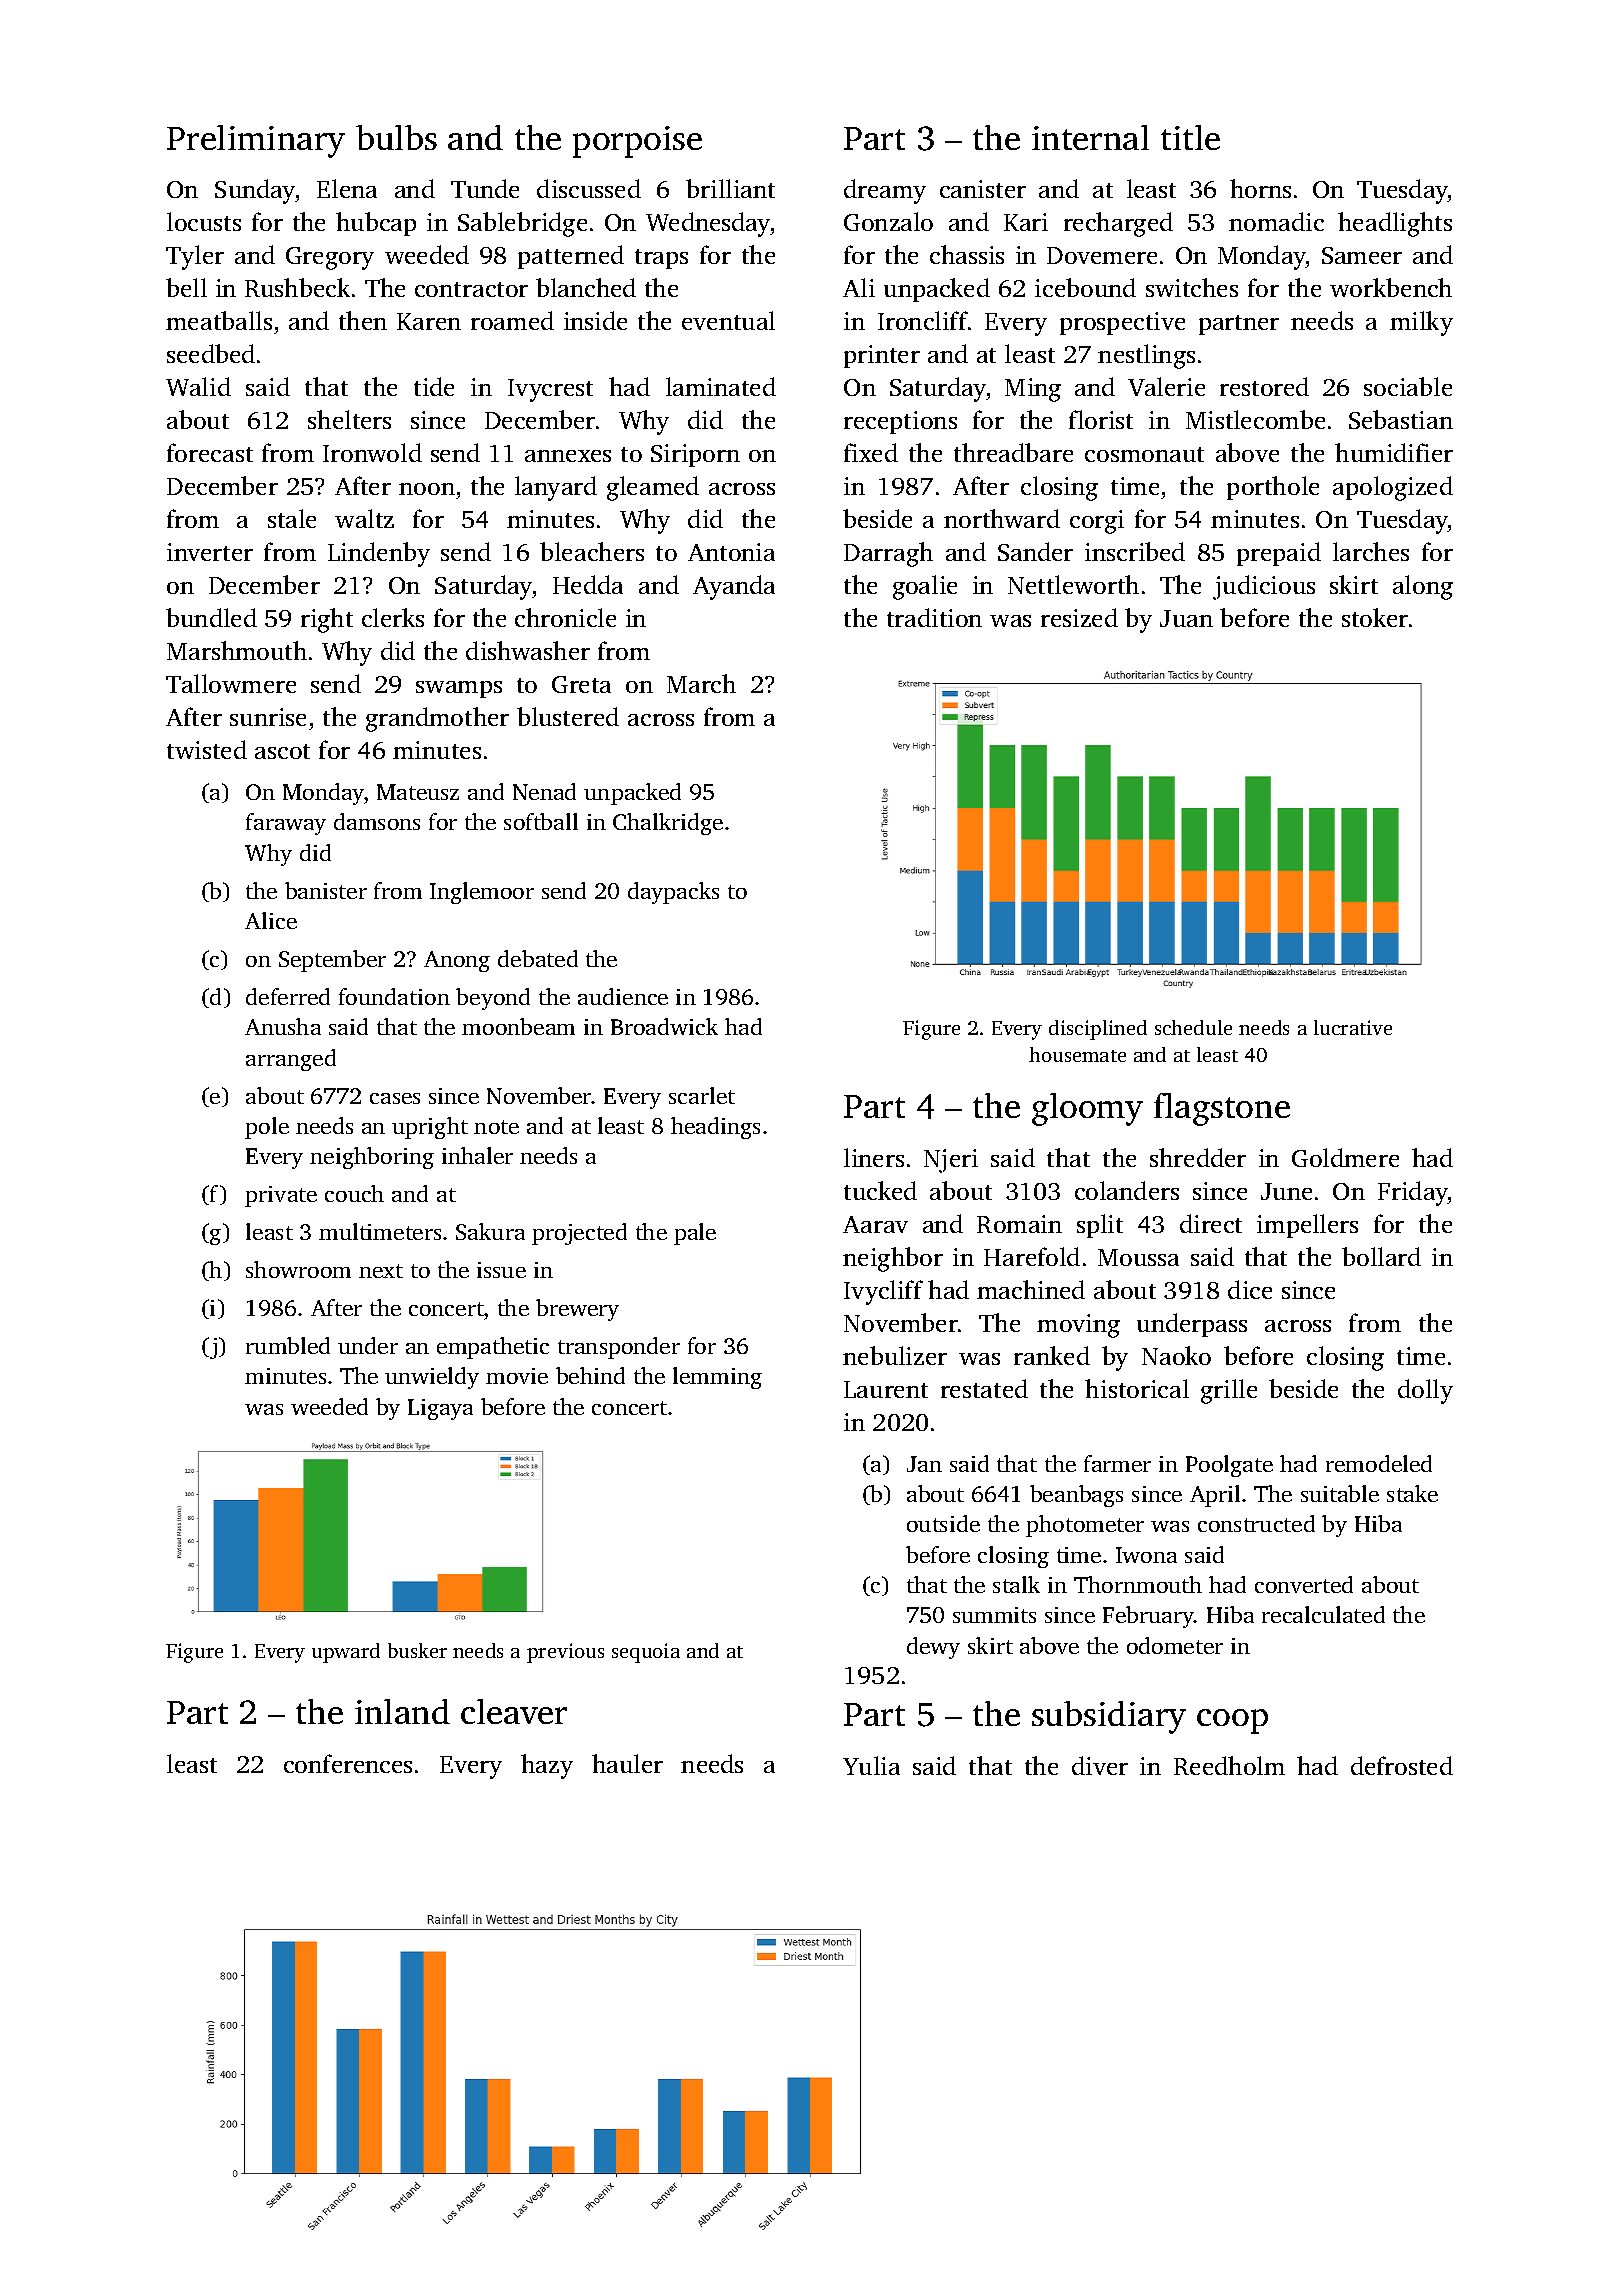 This screenshot has width=1620, height=2292. What do you see at coordinates (485, 188) in the screenshot?
I see `Tunde` at bounding box center [485, 188].
